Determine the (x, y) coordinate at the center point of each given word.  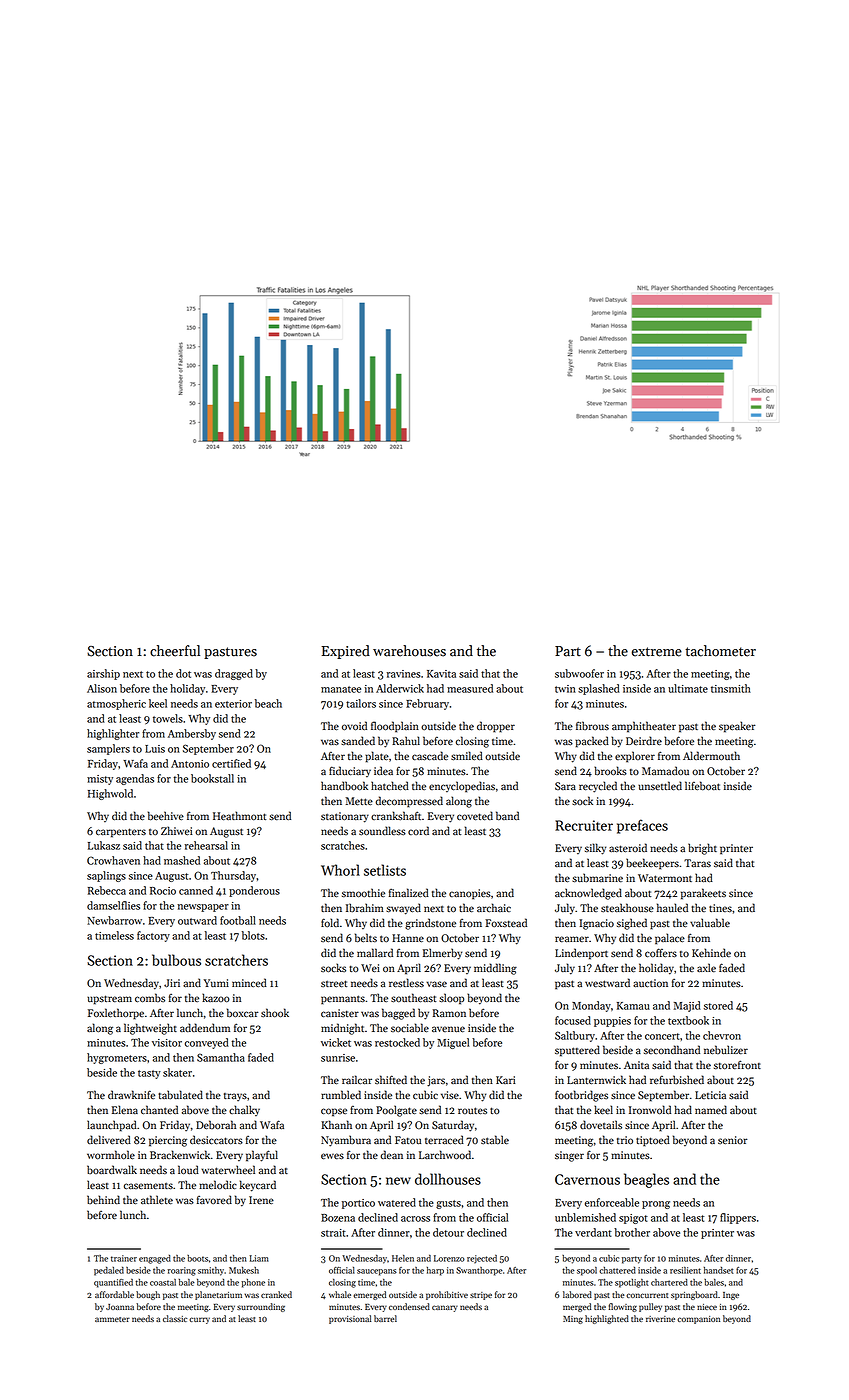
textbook (688, 1020)
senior (733, 1140)
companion (698, 1320)
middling (495, 969)
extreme (657, 652)
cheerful (175, 651)
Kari (505, 1080)
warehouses (409, 651)
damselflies (113, 905)
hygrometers (117, 1058)
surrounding (261, 1307)
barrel (385, 1318)
